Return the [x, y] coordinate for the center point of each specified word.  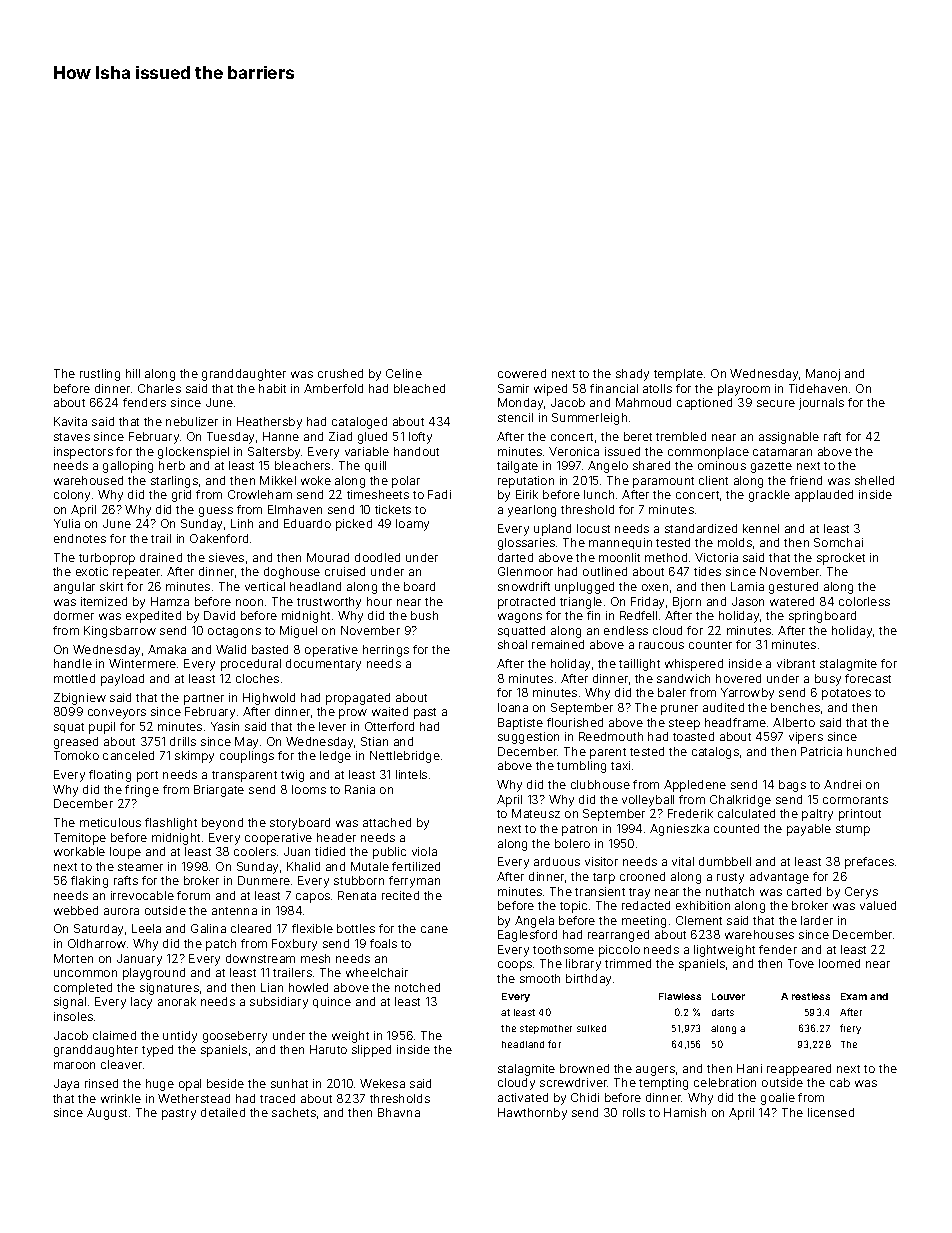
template [678, 375]
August [107, 1114]
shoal [512, 644]
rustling [100, 375]
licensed [831, 1112]
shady [632, 375]
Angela [534, 922]
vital [683, 861]
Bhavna [399, 1112]
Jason [748, 601]
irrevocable [142, 895]
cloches [257, 678]
